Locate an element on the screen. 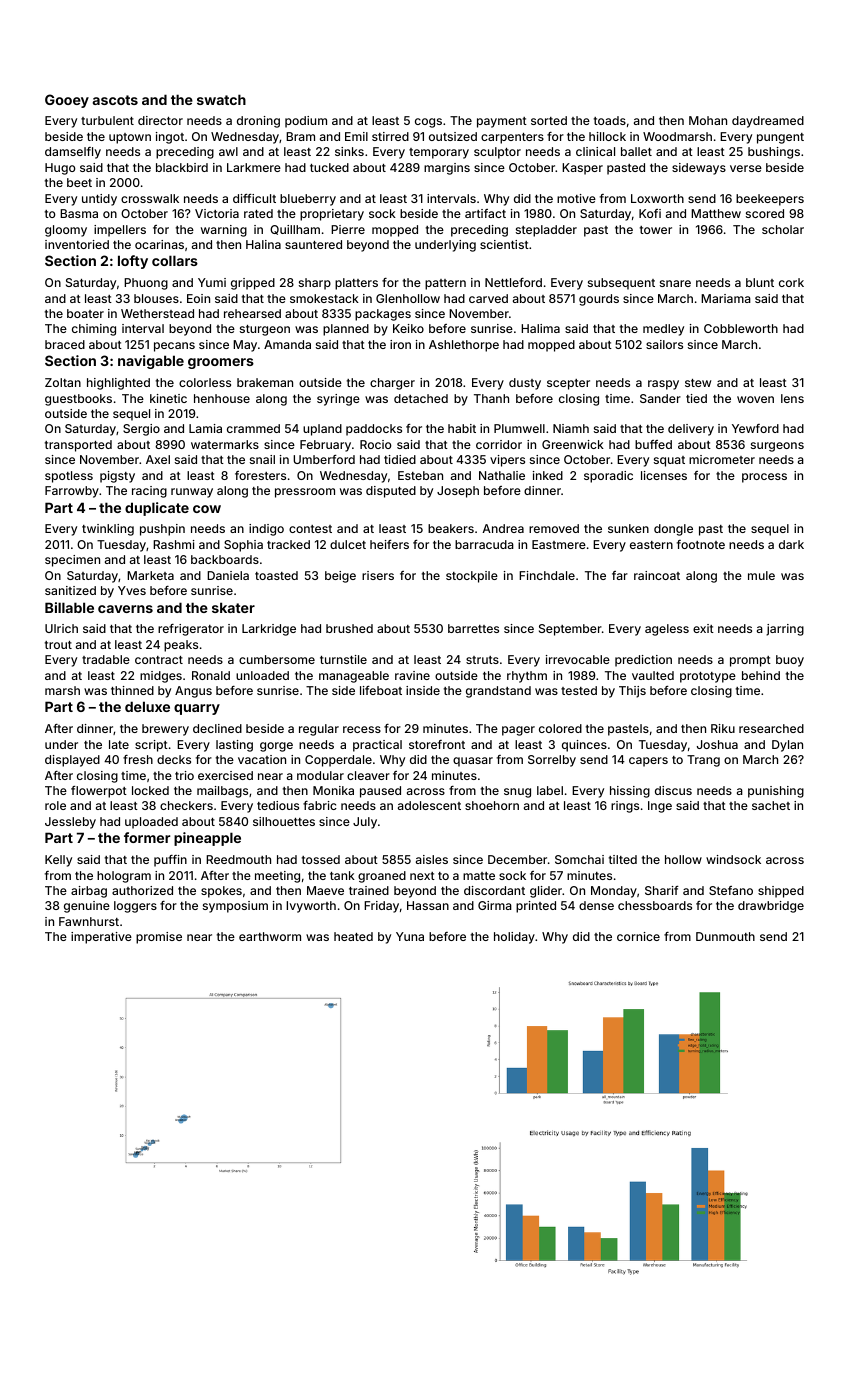  Emil is located at coordinates (356, 136).
